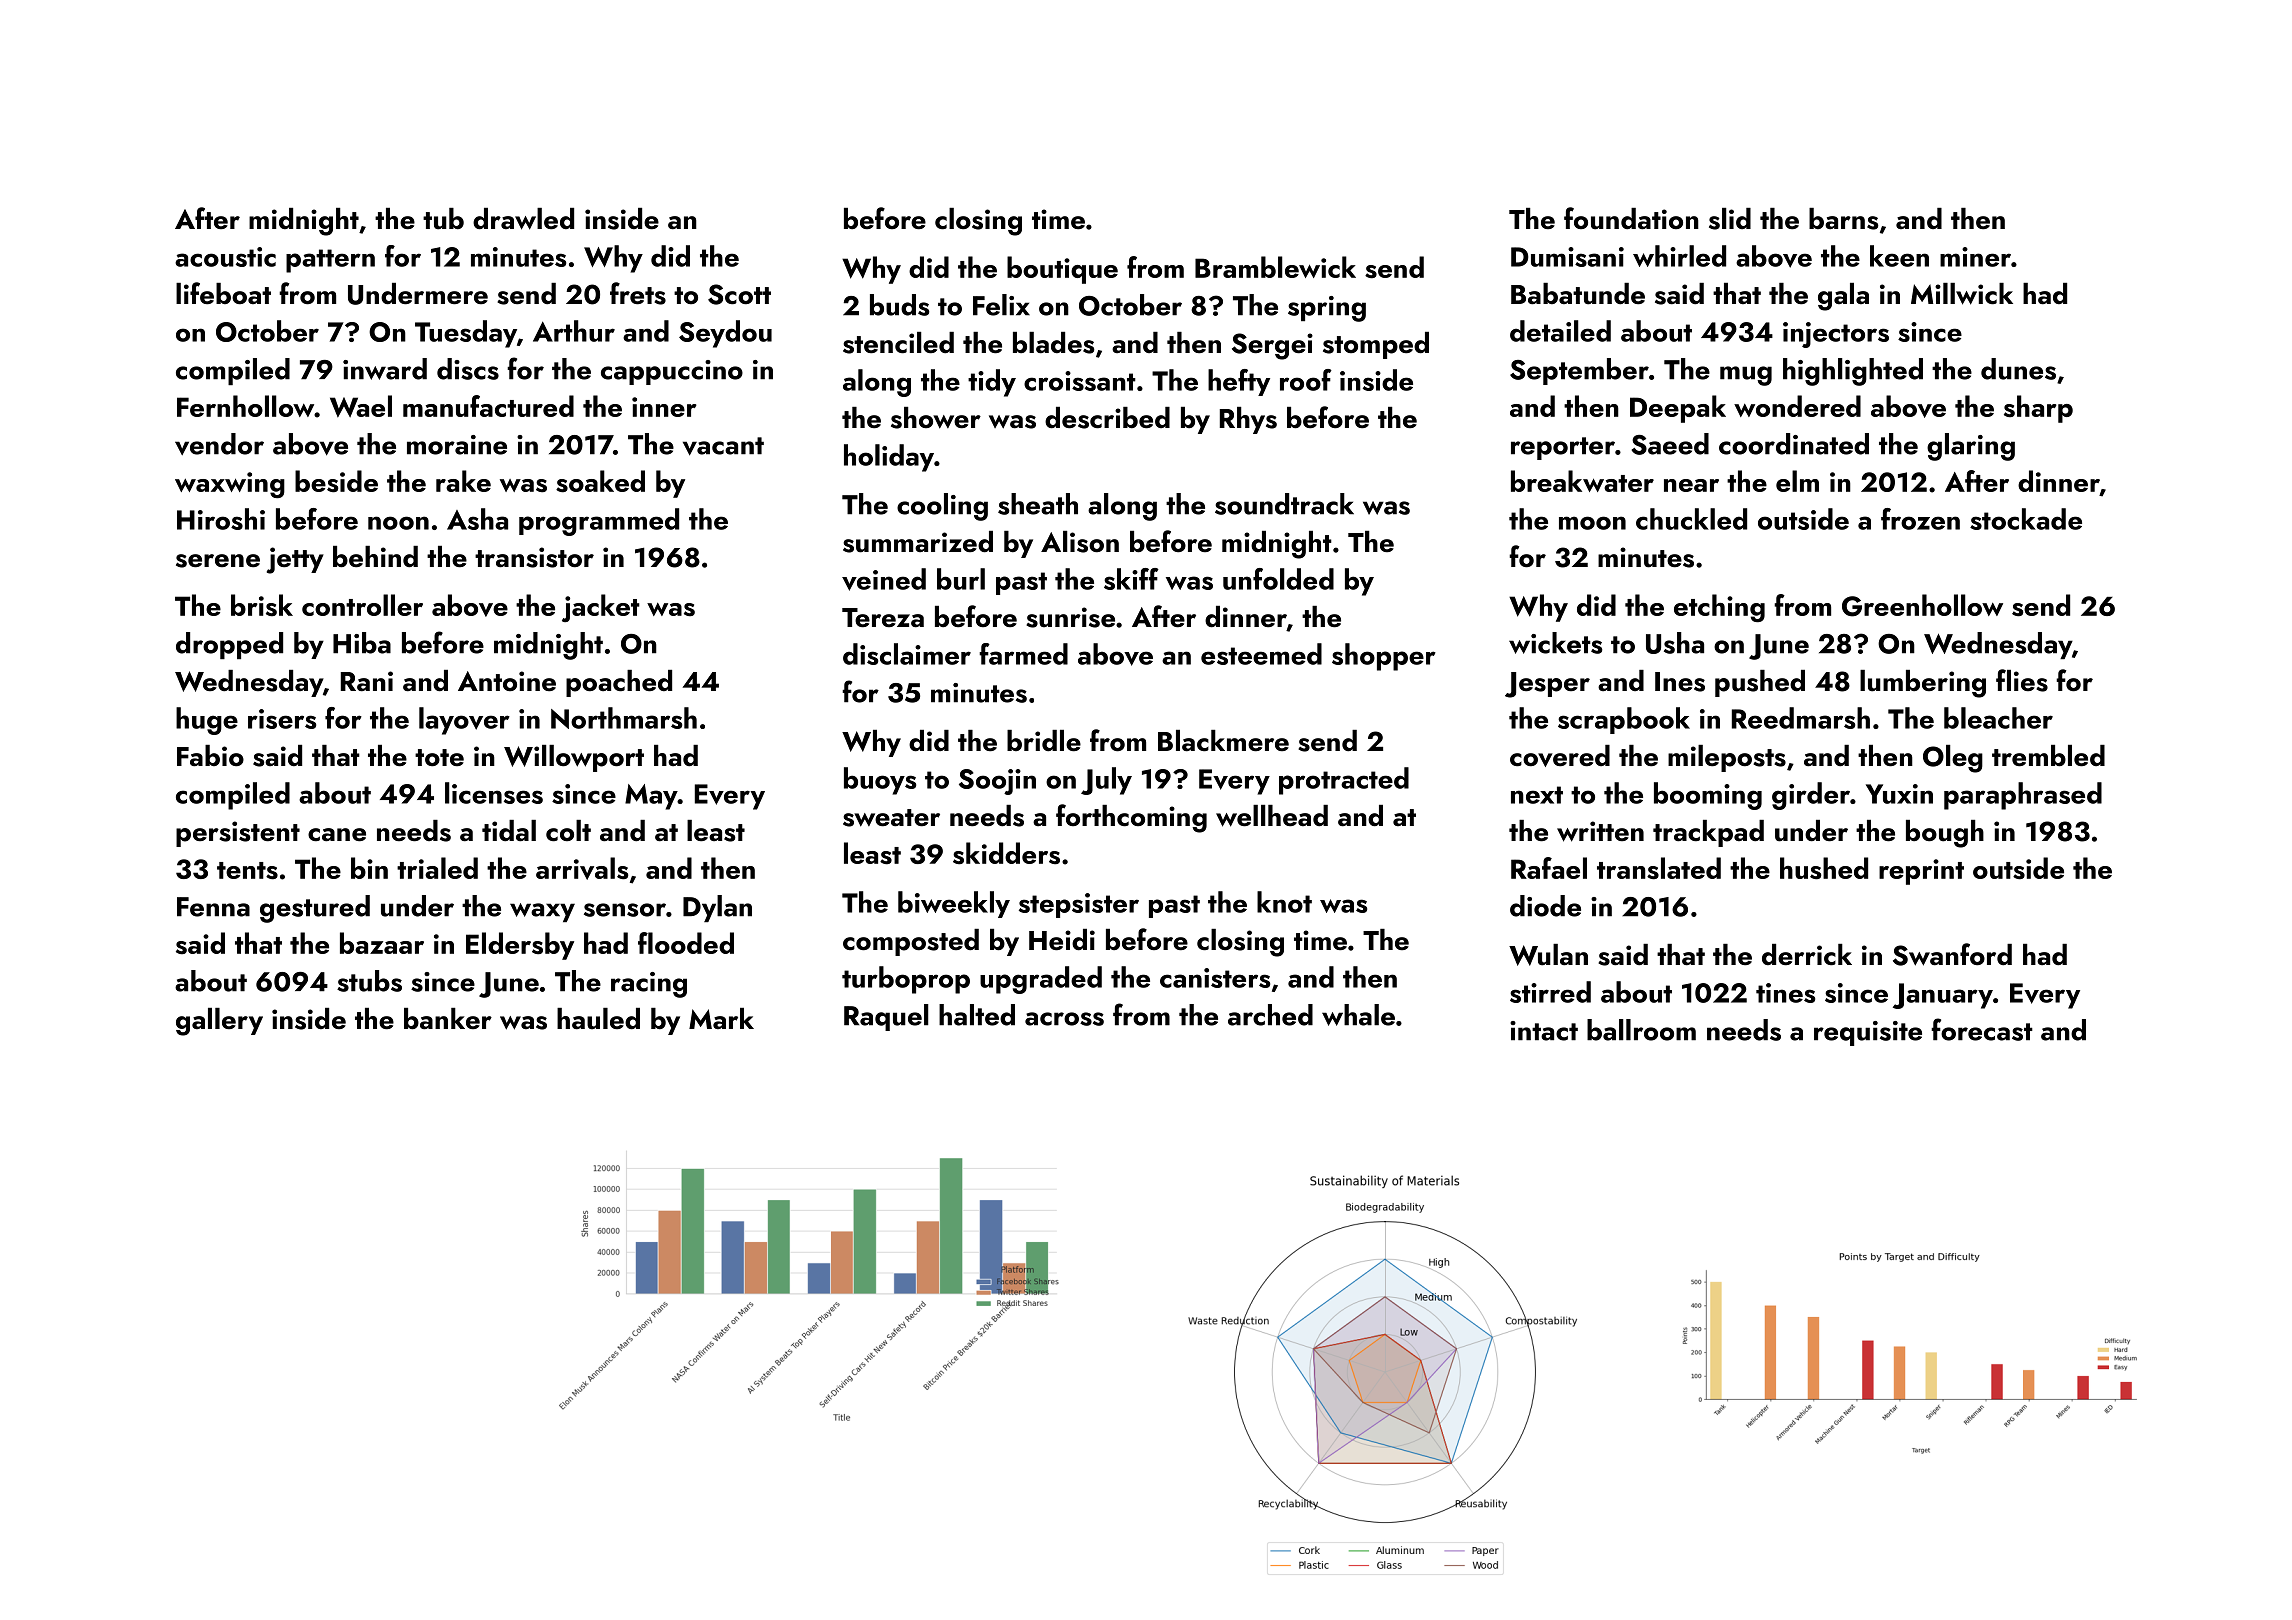 The height and width of the image is (1620, 2292). Describe the element at coordinates (1344, 781) in the image. I see `protracted` at that location.
